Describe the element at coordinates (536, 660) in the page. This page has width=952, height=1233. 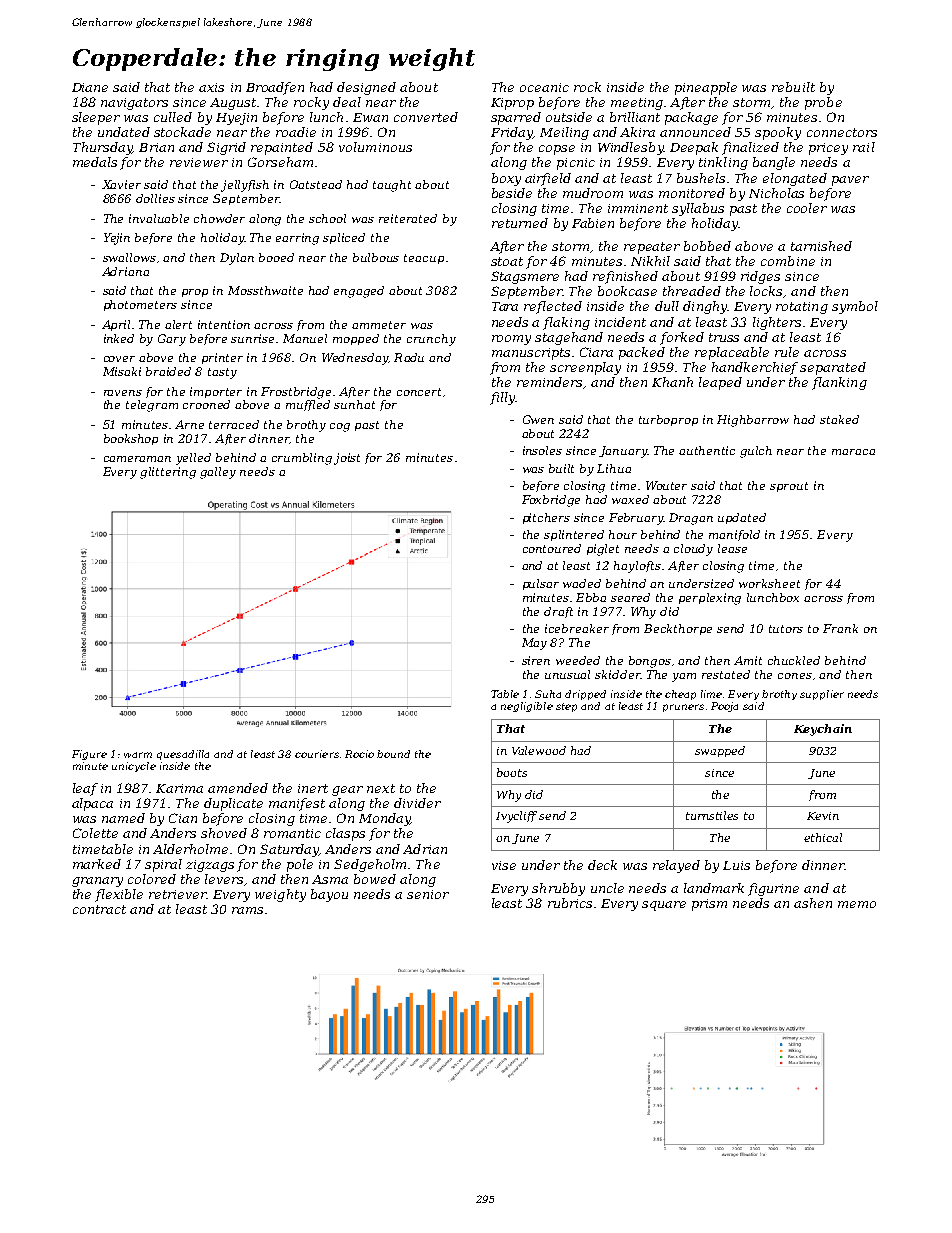
I see `siren` at that location.
